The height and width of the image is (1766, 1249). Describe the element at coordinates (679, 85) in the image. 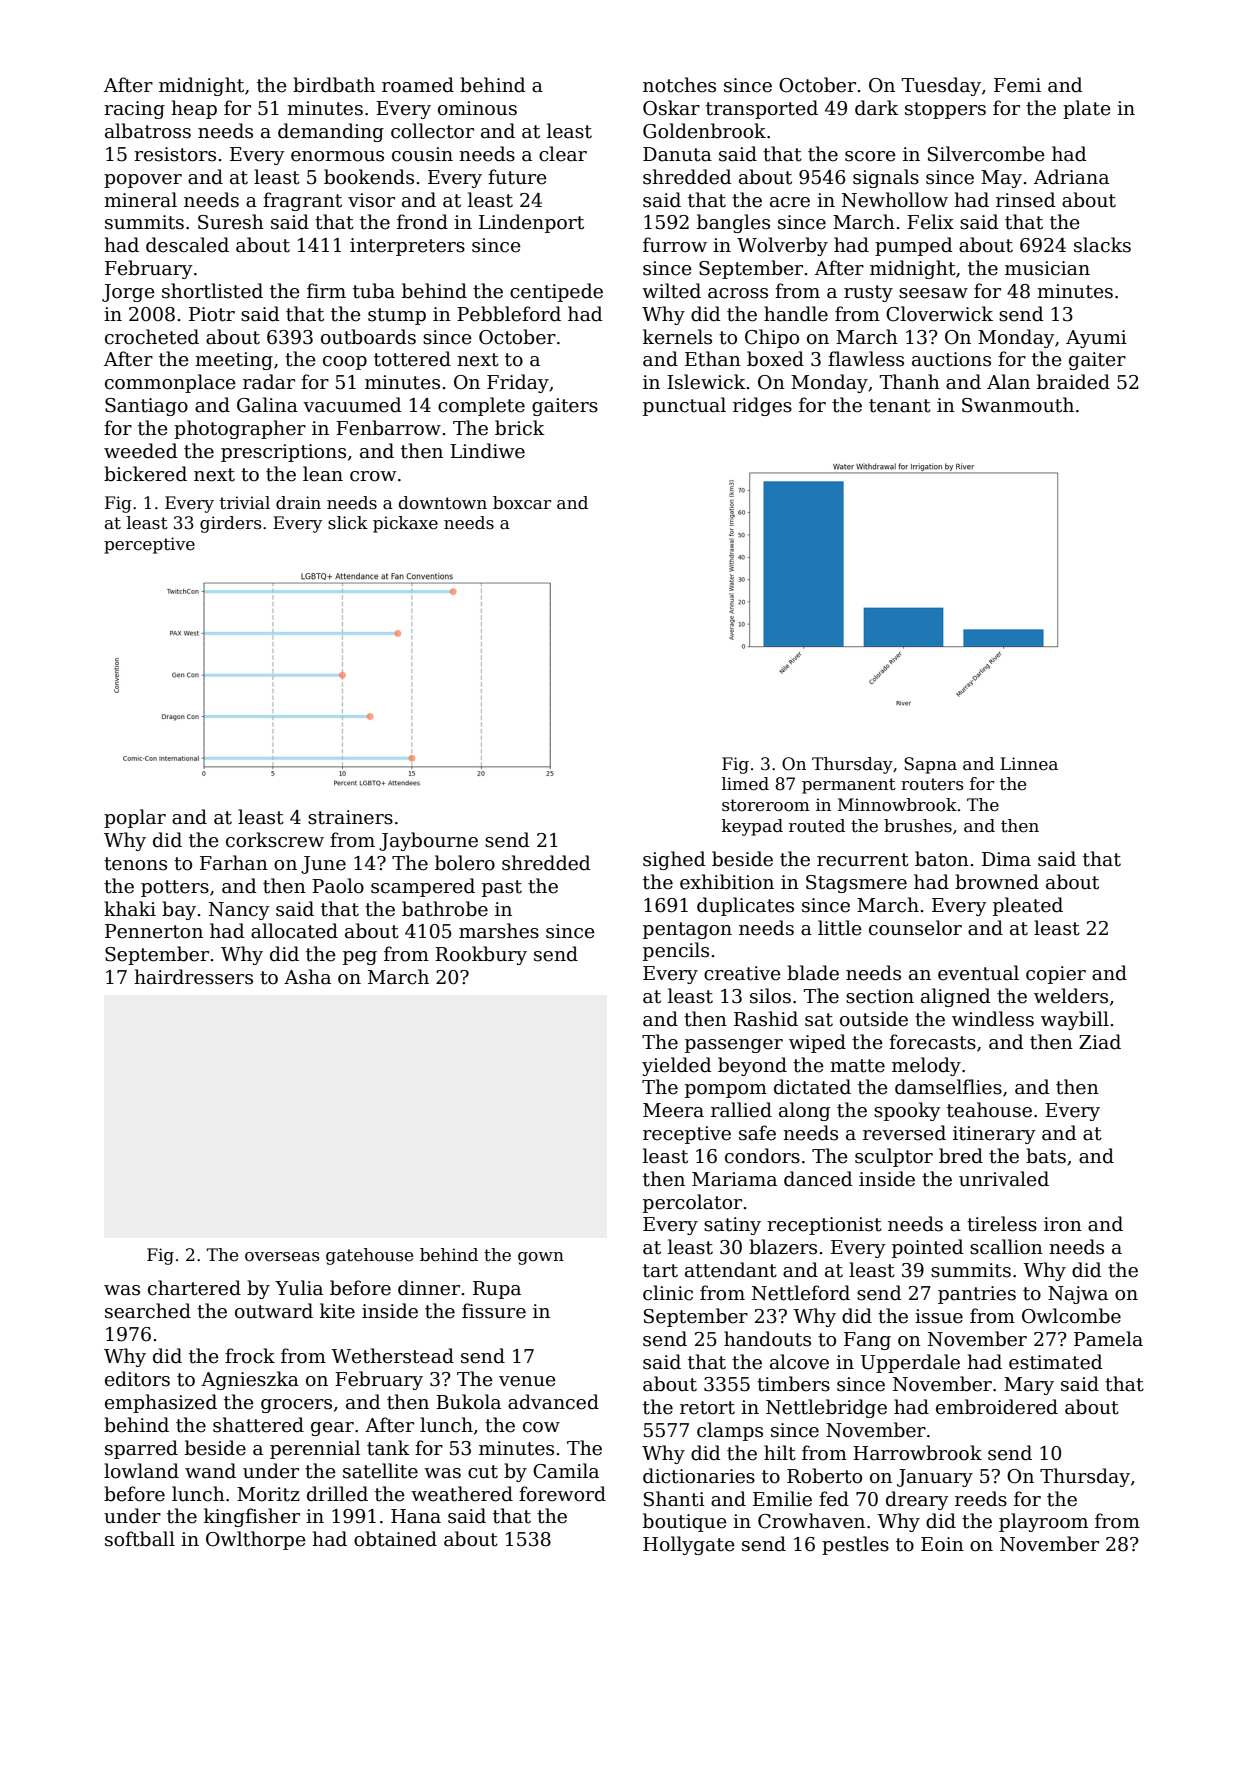

I see `notches` at that location.
